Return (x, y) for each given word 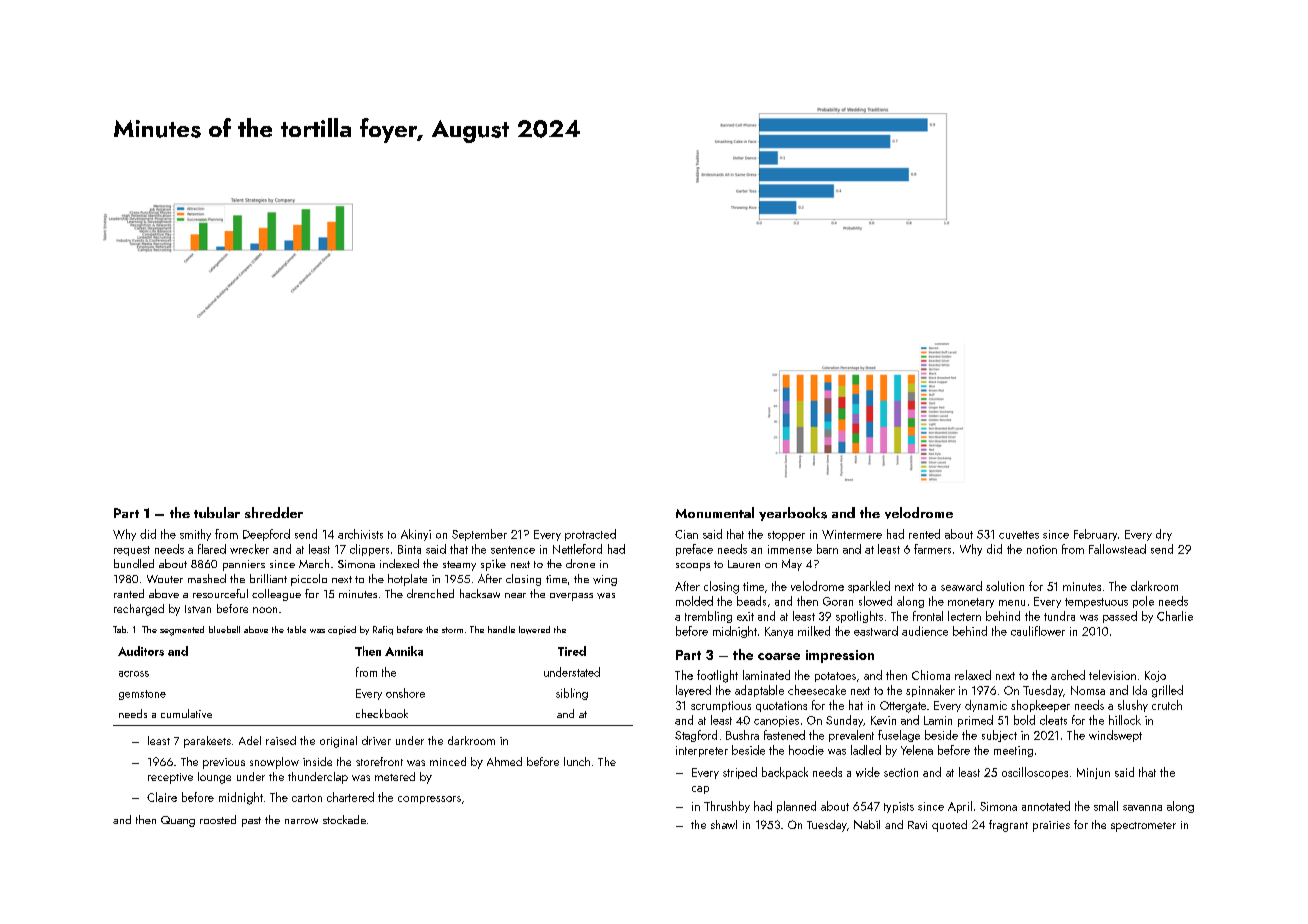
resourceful (220, 593)
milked (814, 631)
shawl (724, 824)
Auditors (141, 651)
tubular (217, 512)
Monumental (715, 512)
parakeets (207, 742)
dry (1164, 535)
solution (1005, 586)
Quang (178, 821)
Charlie (1175, 616)
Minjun (1093, 773)
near (515, 595)
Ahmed (504, 761)
